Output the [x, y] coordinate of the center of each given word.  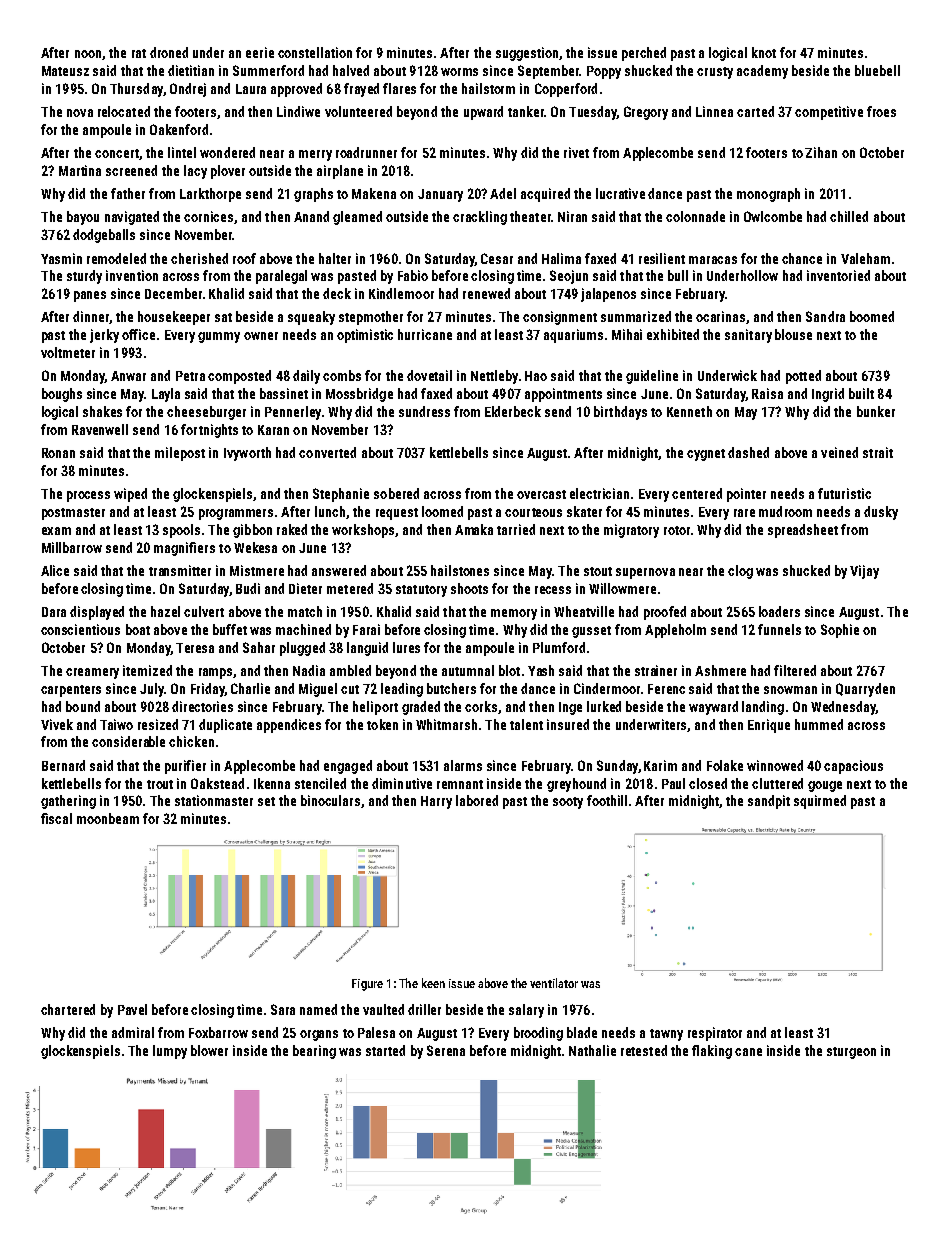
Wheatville [584, 611]
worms [459, 72]
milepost [180, 454]
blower [209, 1050]
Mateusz [65, 71]
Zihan [821, 152]
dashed [748, 452]
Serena [446, 1050]
